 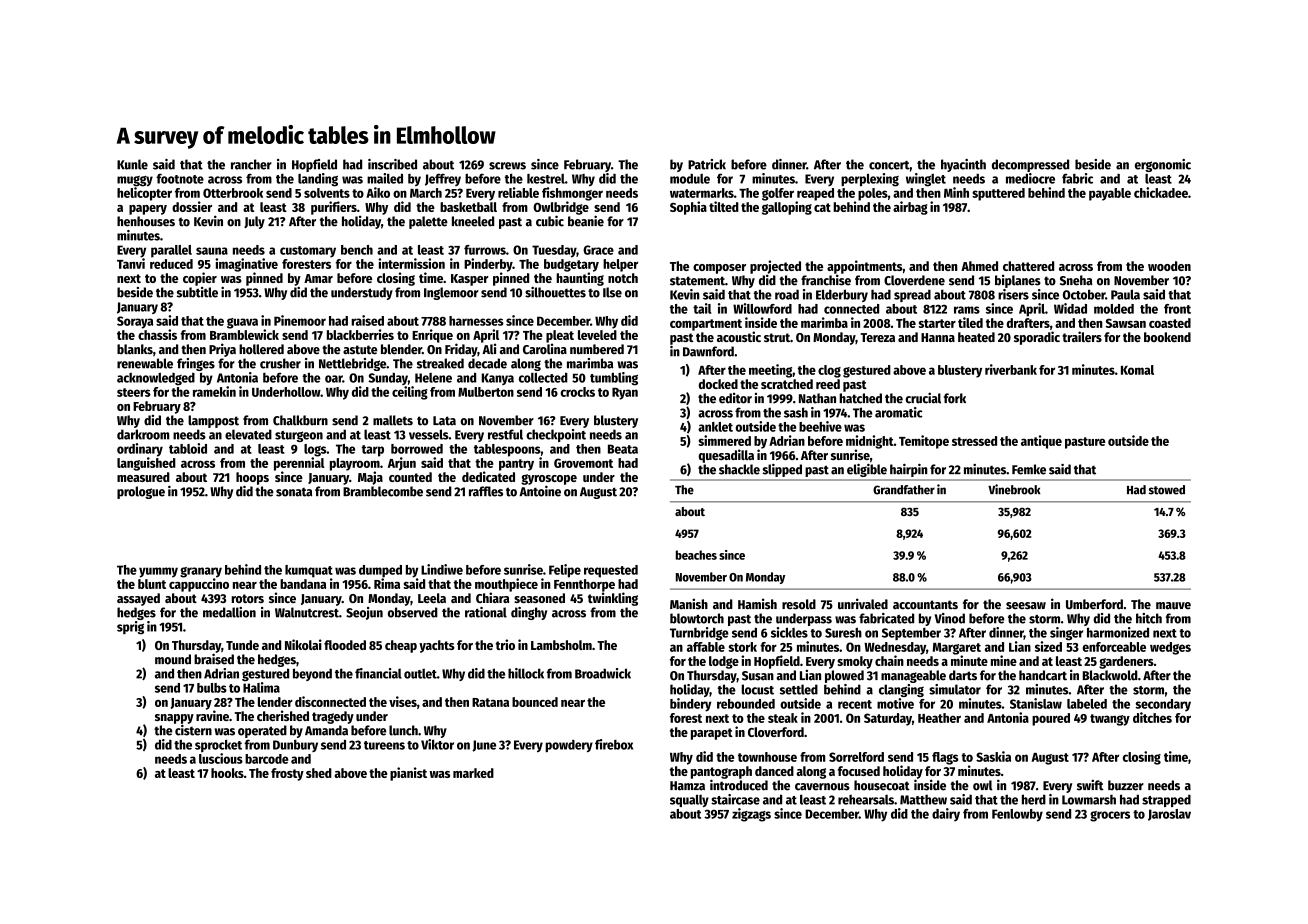 What do you see at coordinates (715, 427) in the document?
I see `anklet` at bounding box center [715, 427].
